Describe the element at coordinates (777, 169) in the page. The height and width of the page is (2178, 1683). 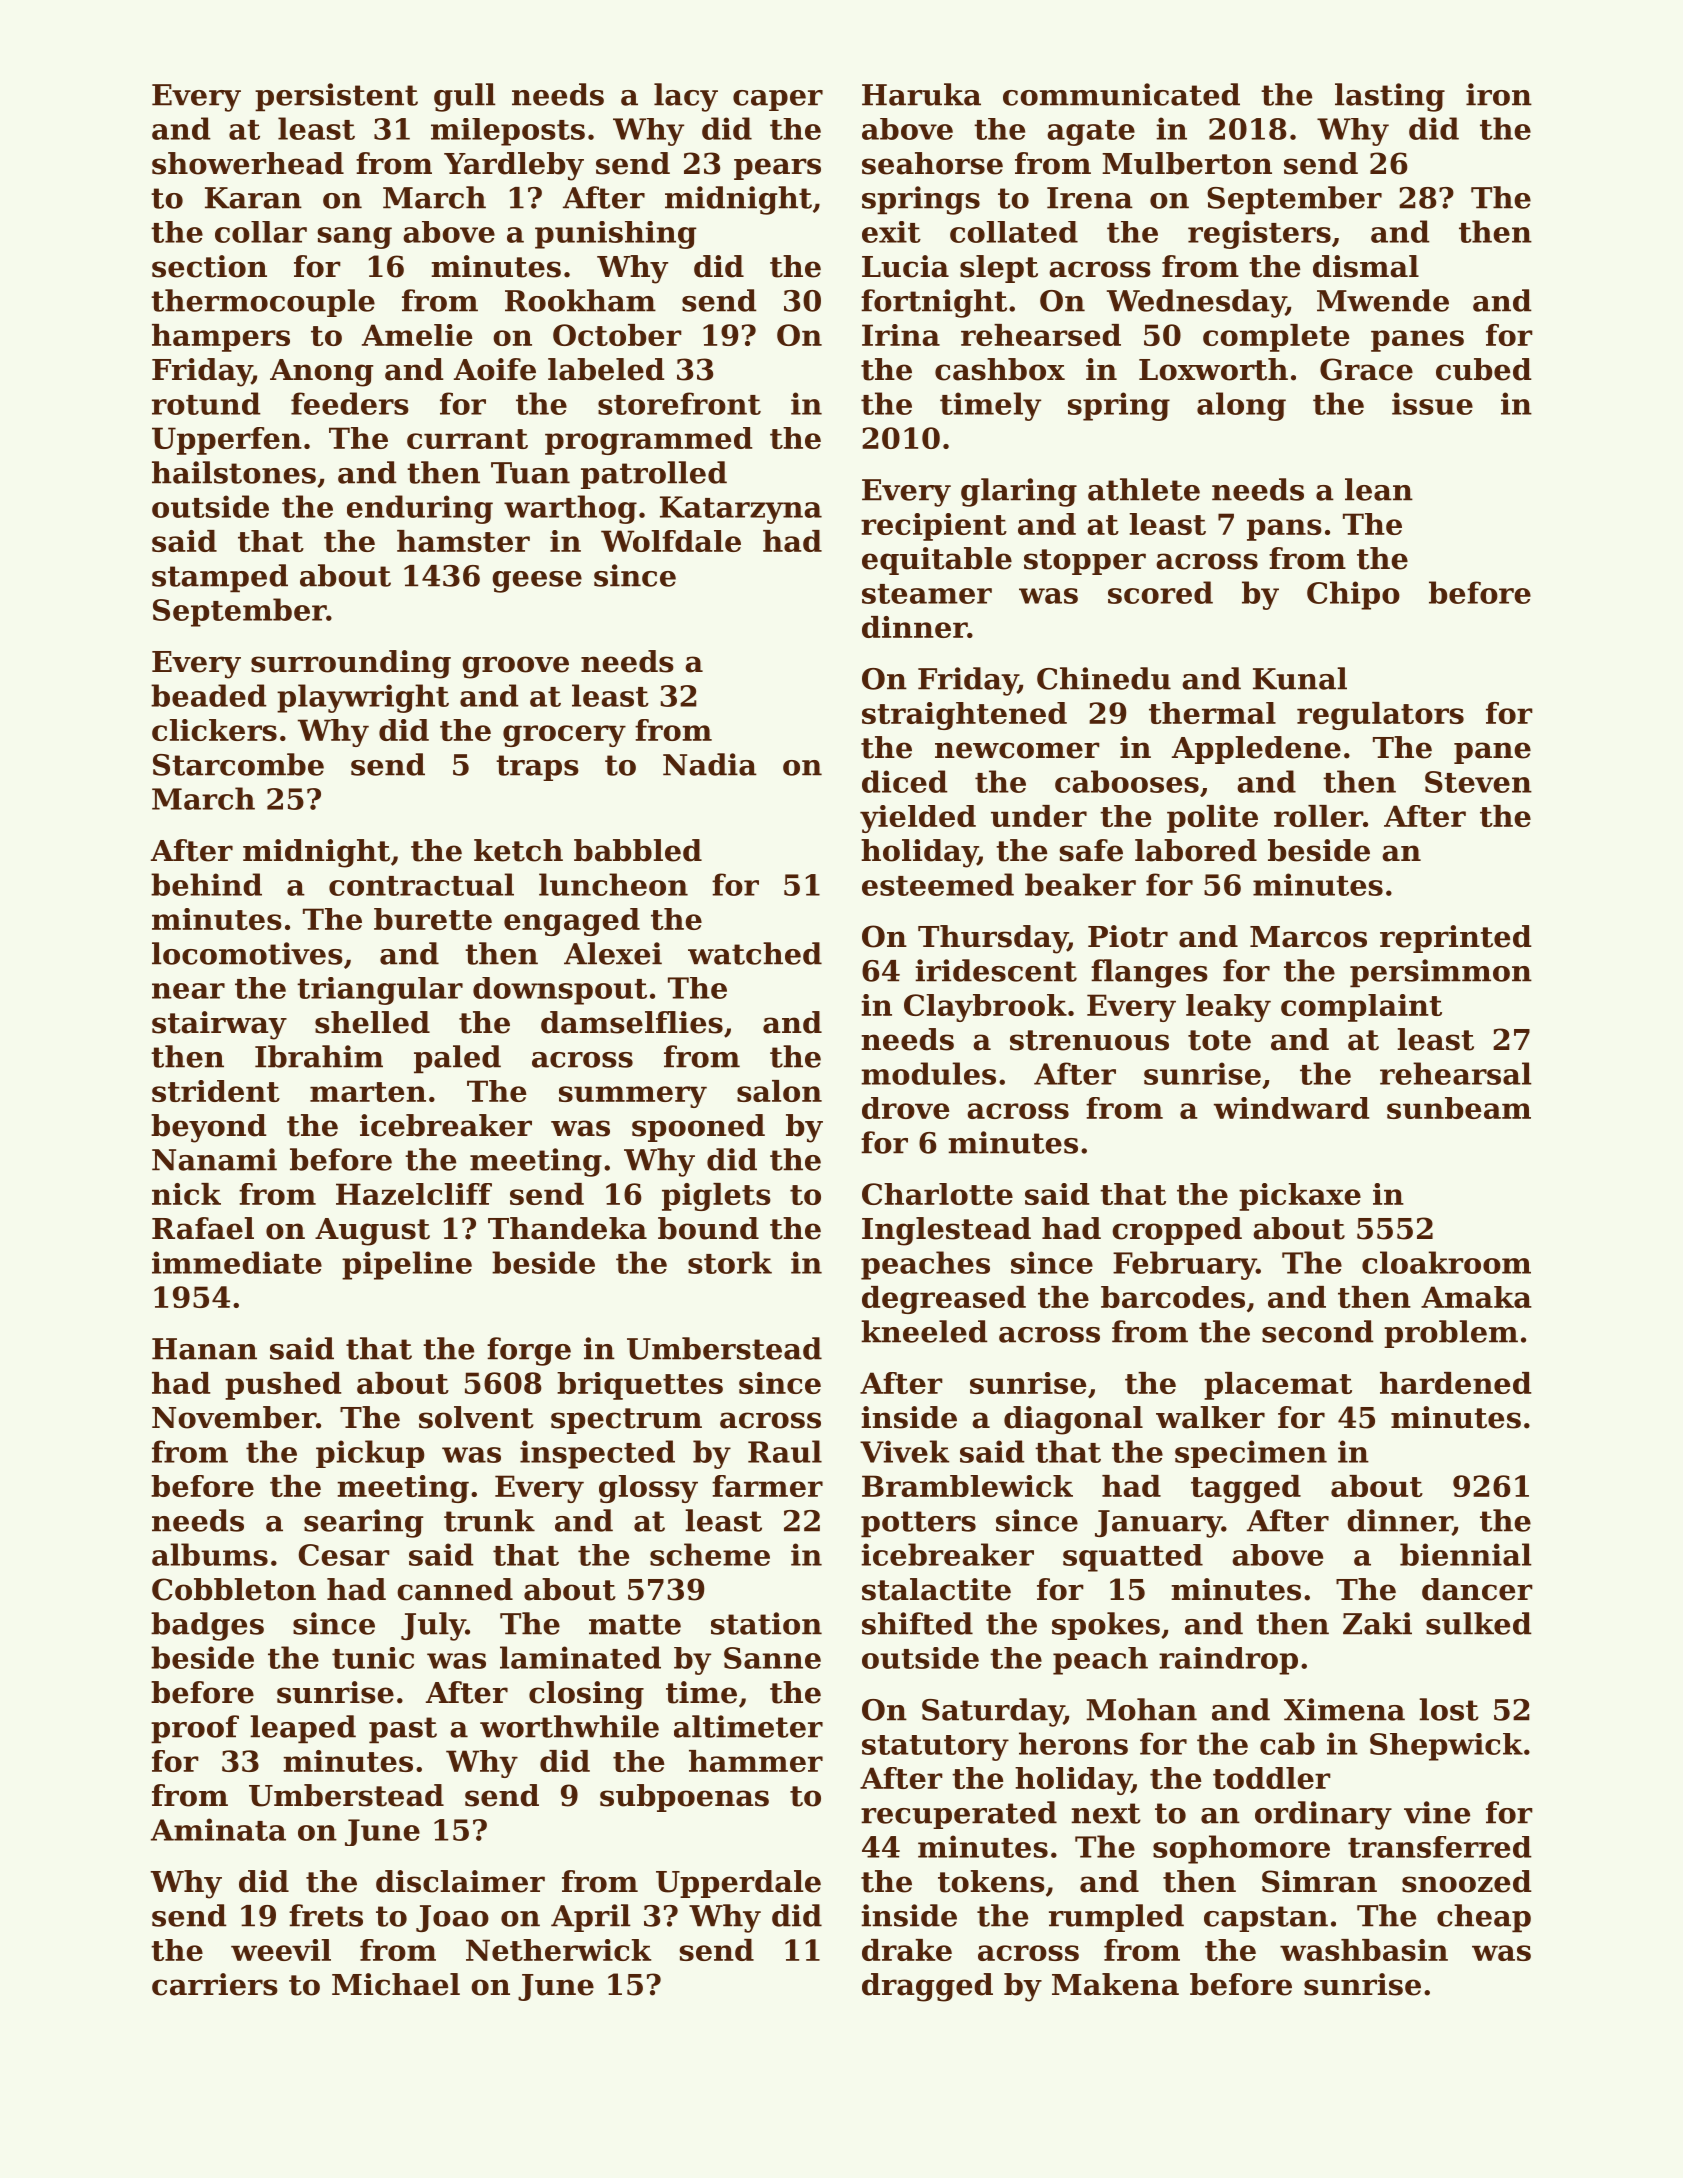
I see `pears` at that location.
